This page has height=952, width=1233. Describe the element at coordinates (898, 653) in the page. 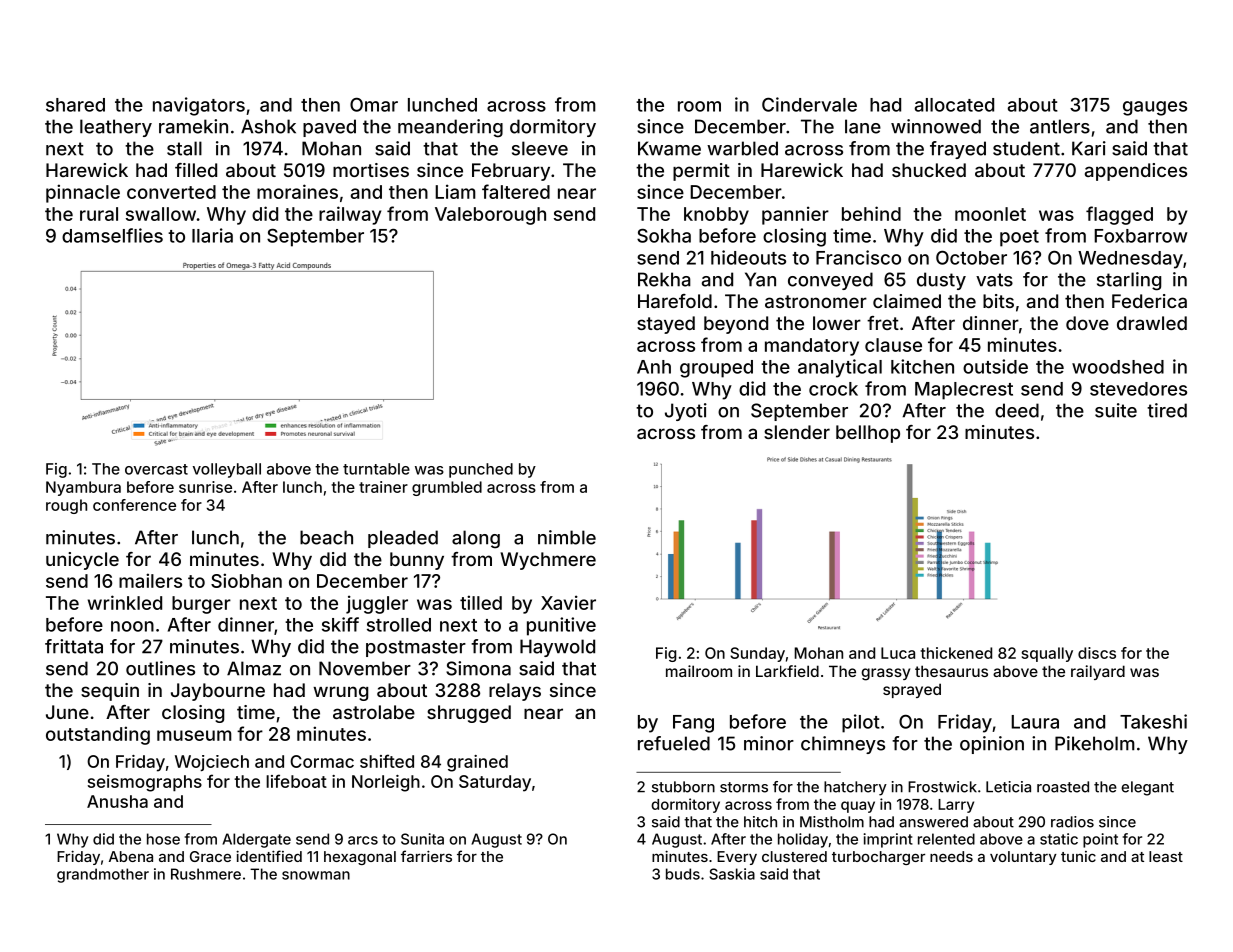

I see `Luca` at that location.
